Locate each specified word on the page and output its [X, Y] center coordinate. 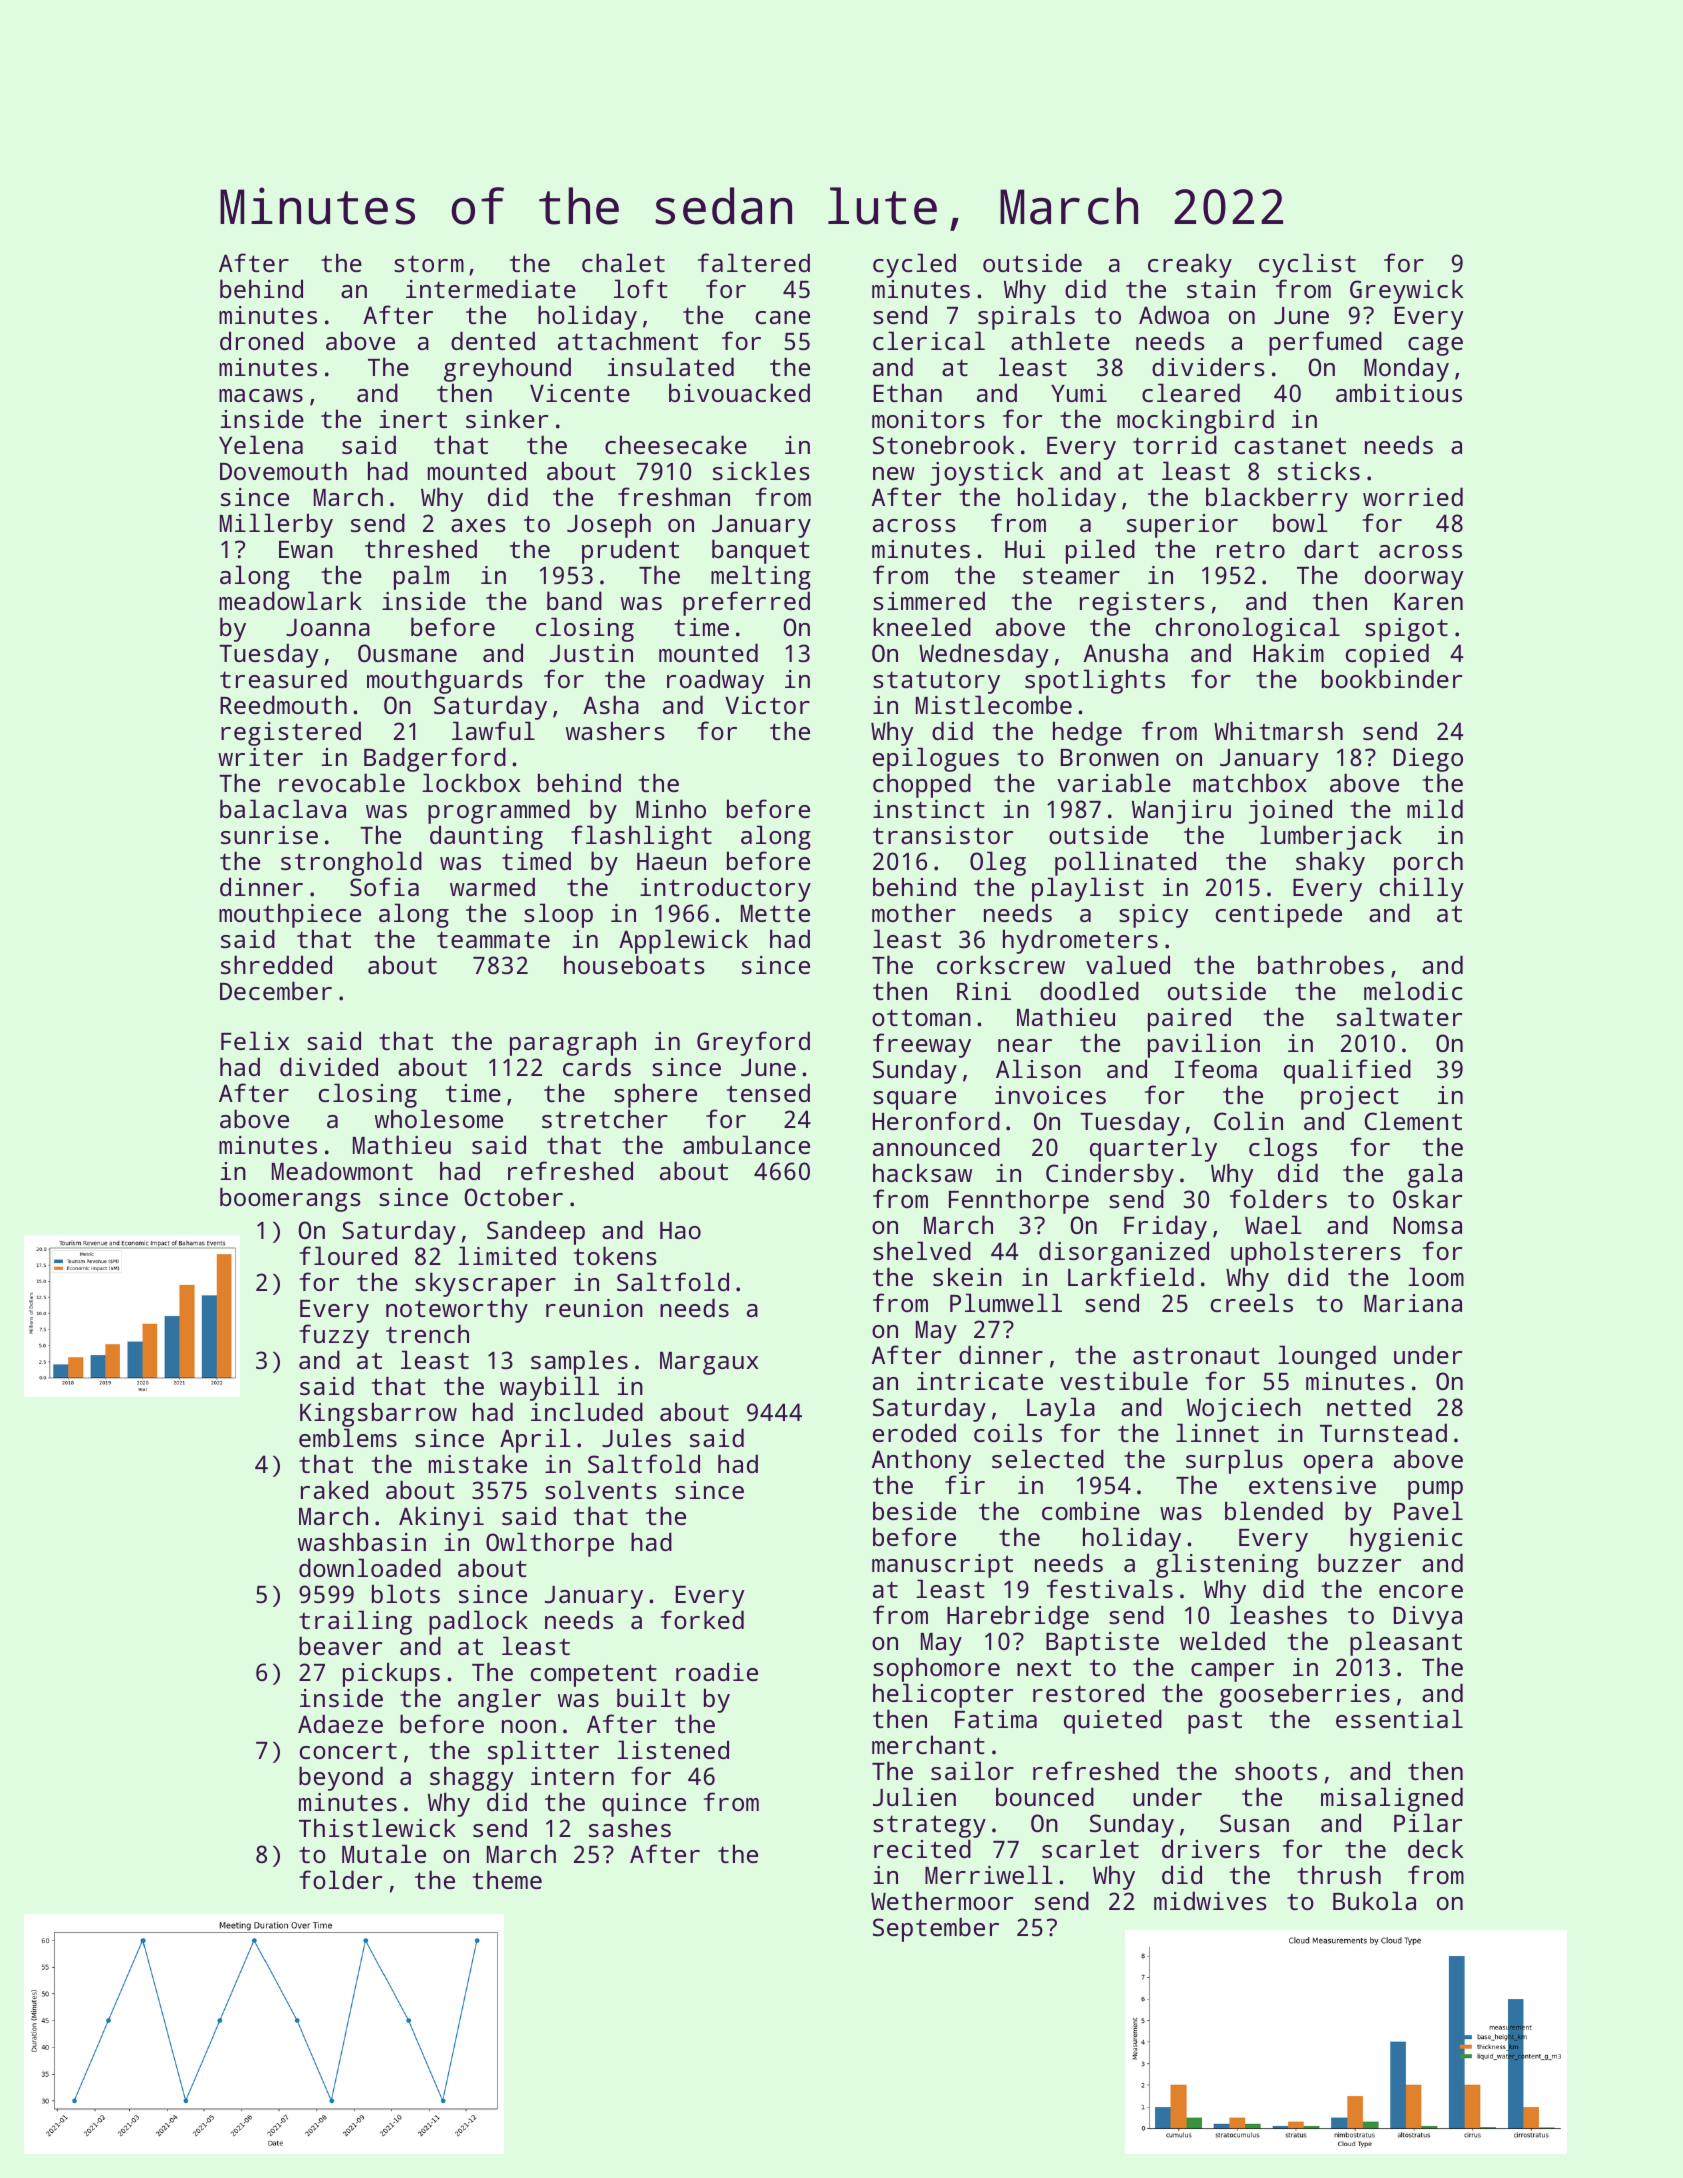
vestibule [1124, 1380]
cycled [914, 265]
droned [261, 340]
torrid [1175, 445]
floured [348, 1255]
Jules [636, 1437]
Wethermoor [942, 1900]
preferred [746, 603]
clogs [1283, 1149]
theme [507, 1879]
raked [334, 1489]
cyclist [1307, 266]
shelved [922, 1250]
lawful [493, 730]
